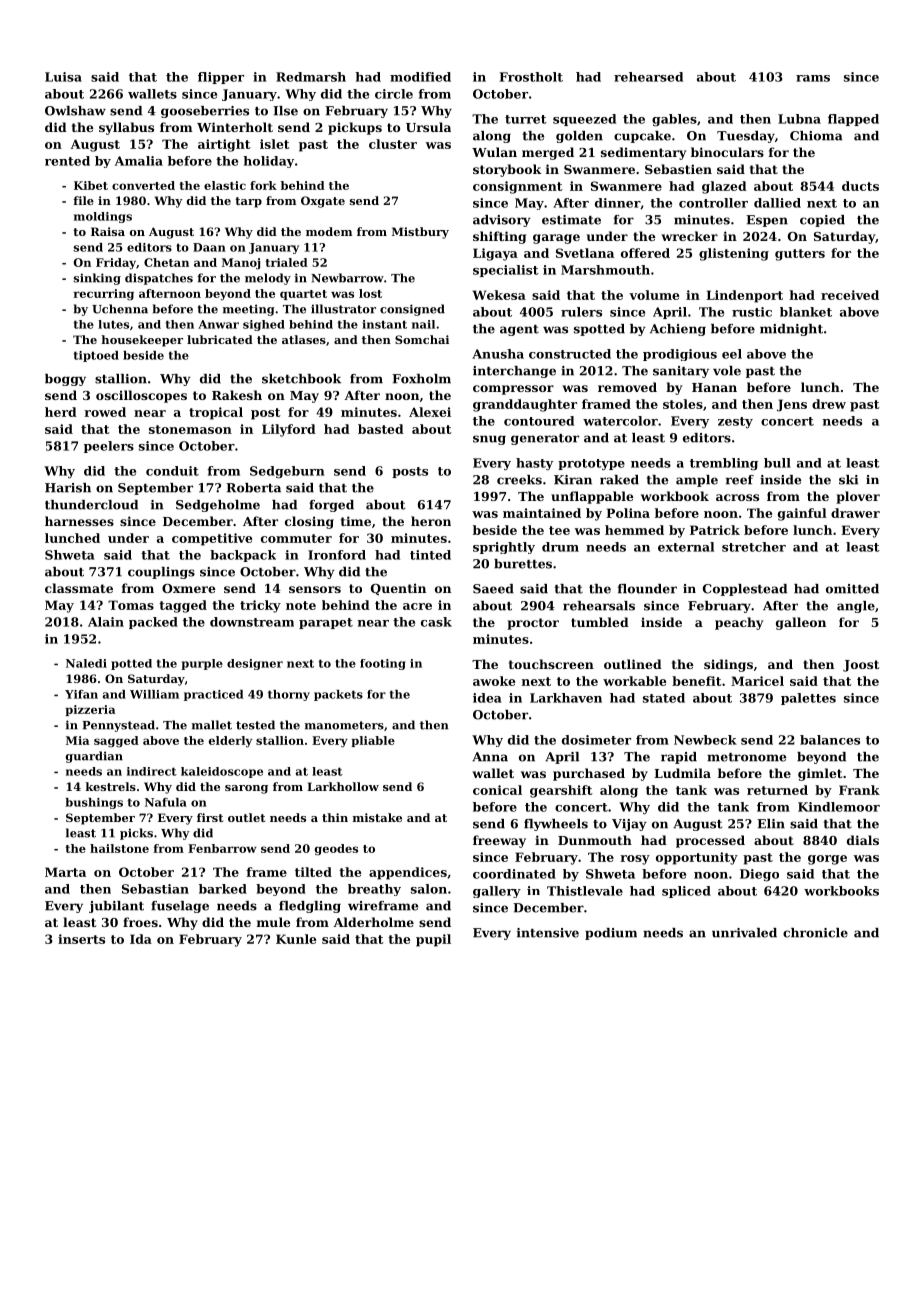 This screenshot has height=1308, width=924. Describe the element at coordinates (383, 664) in the screenshot. I see `footing` at that location.
